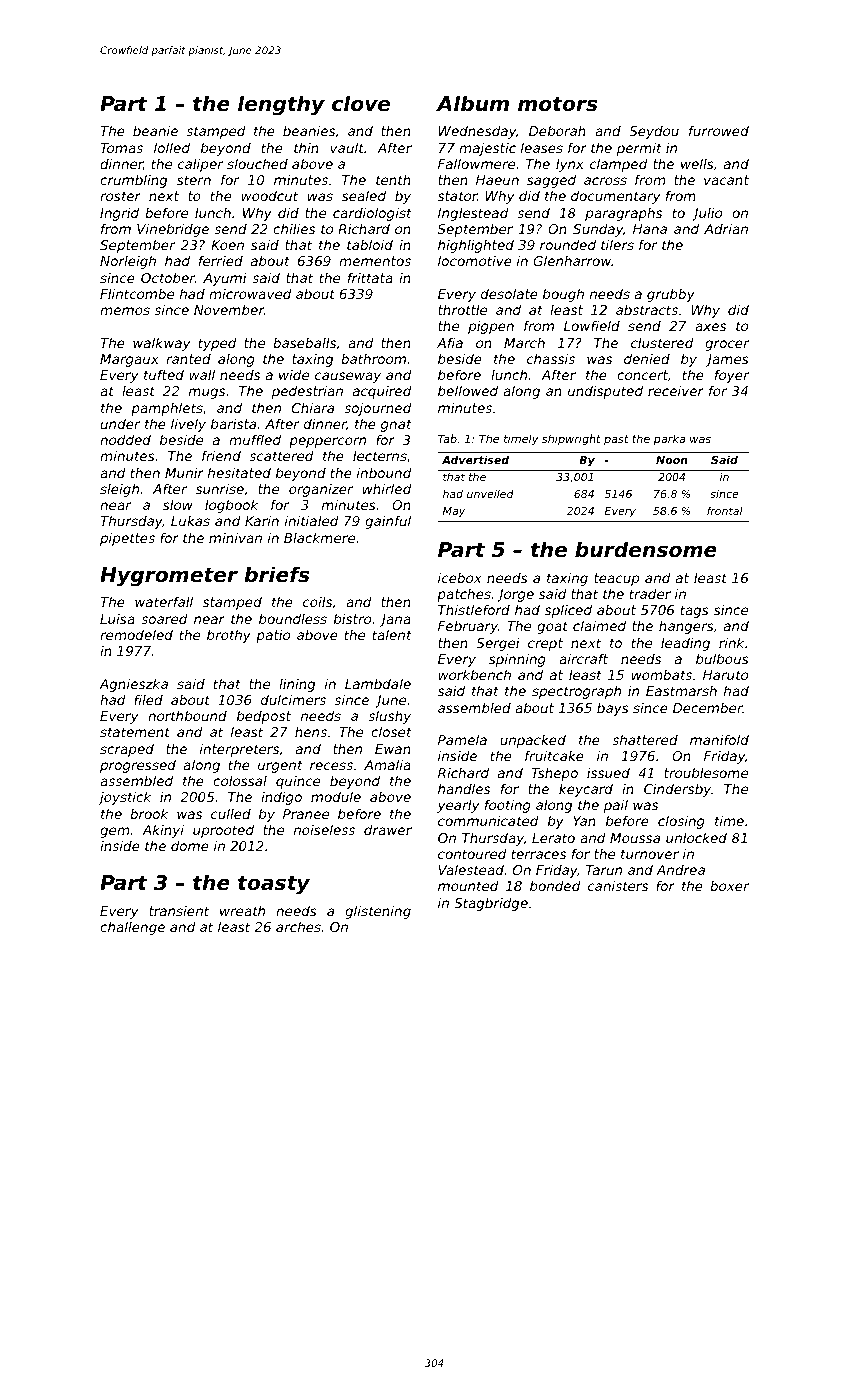  Describe the element at coordinates (722, 658) in the screenshot. I see `bulbous` at that location.
